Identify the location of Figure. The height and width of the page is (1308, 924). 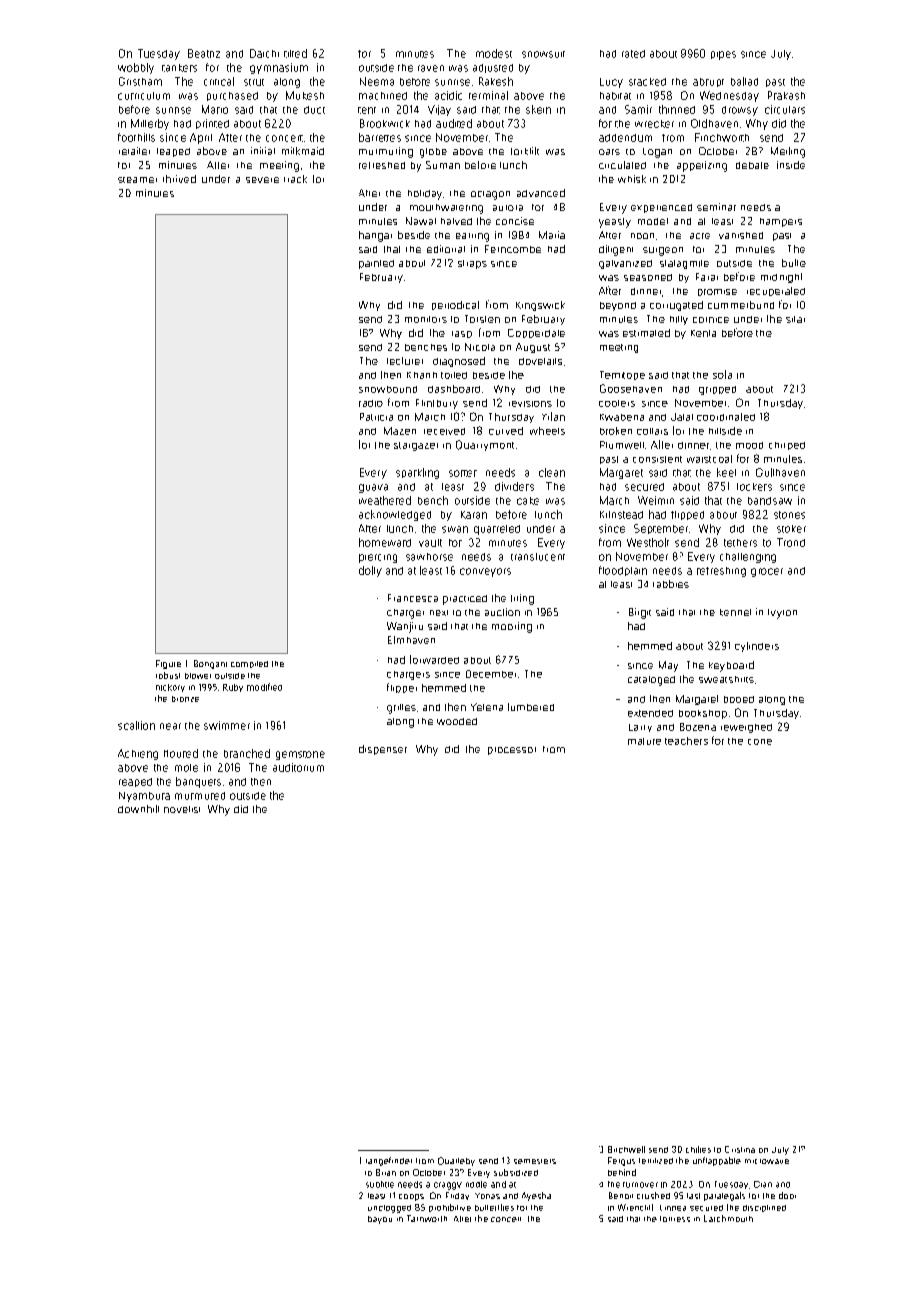
(168, 664).
